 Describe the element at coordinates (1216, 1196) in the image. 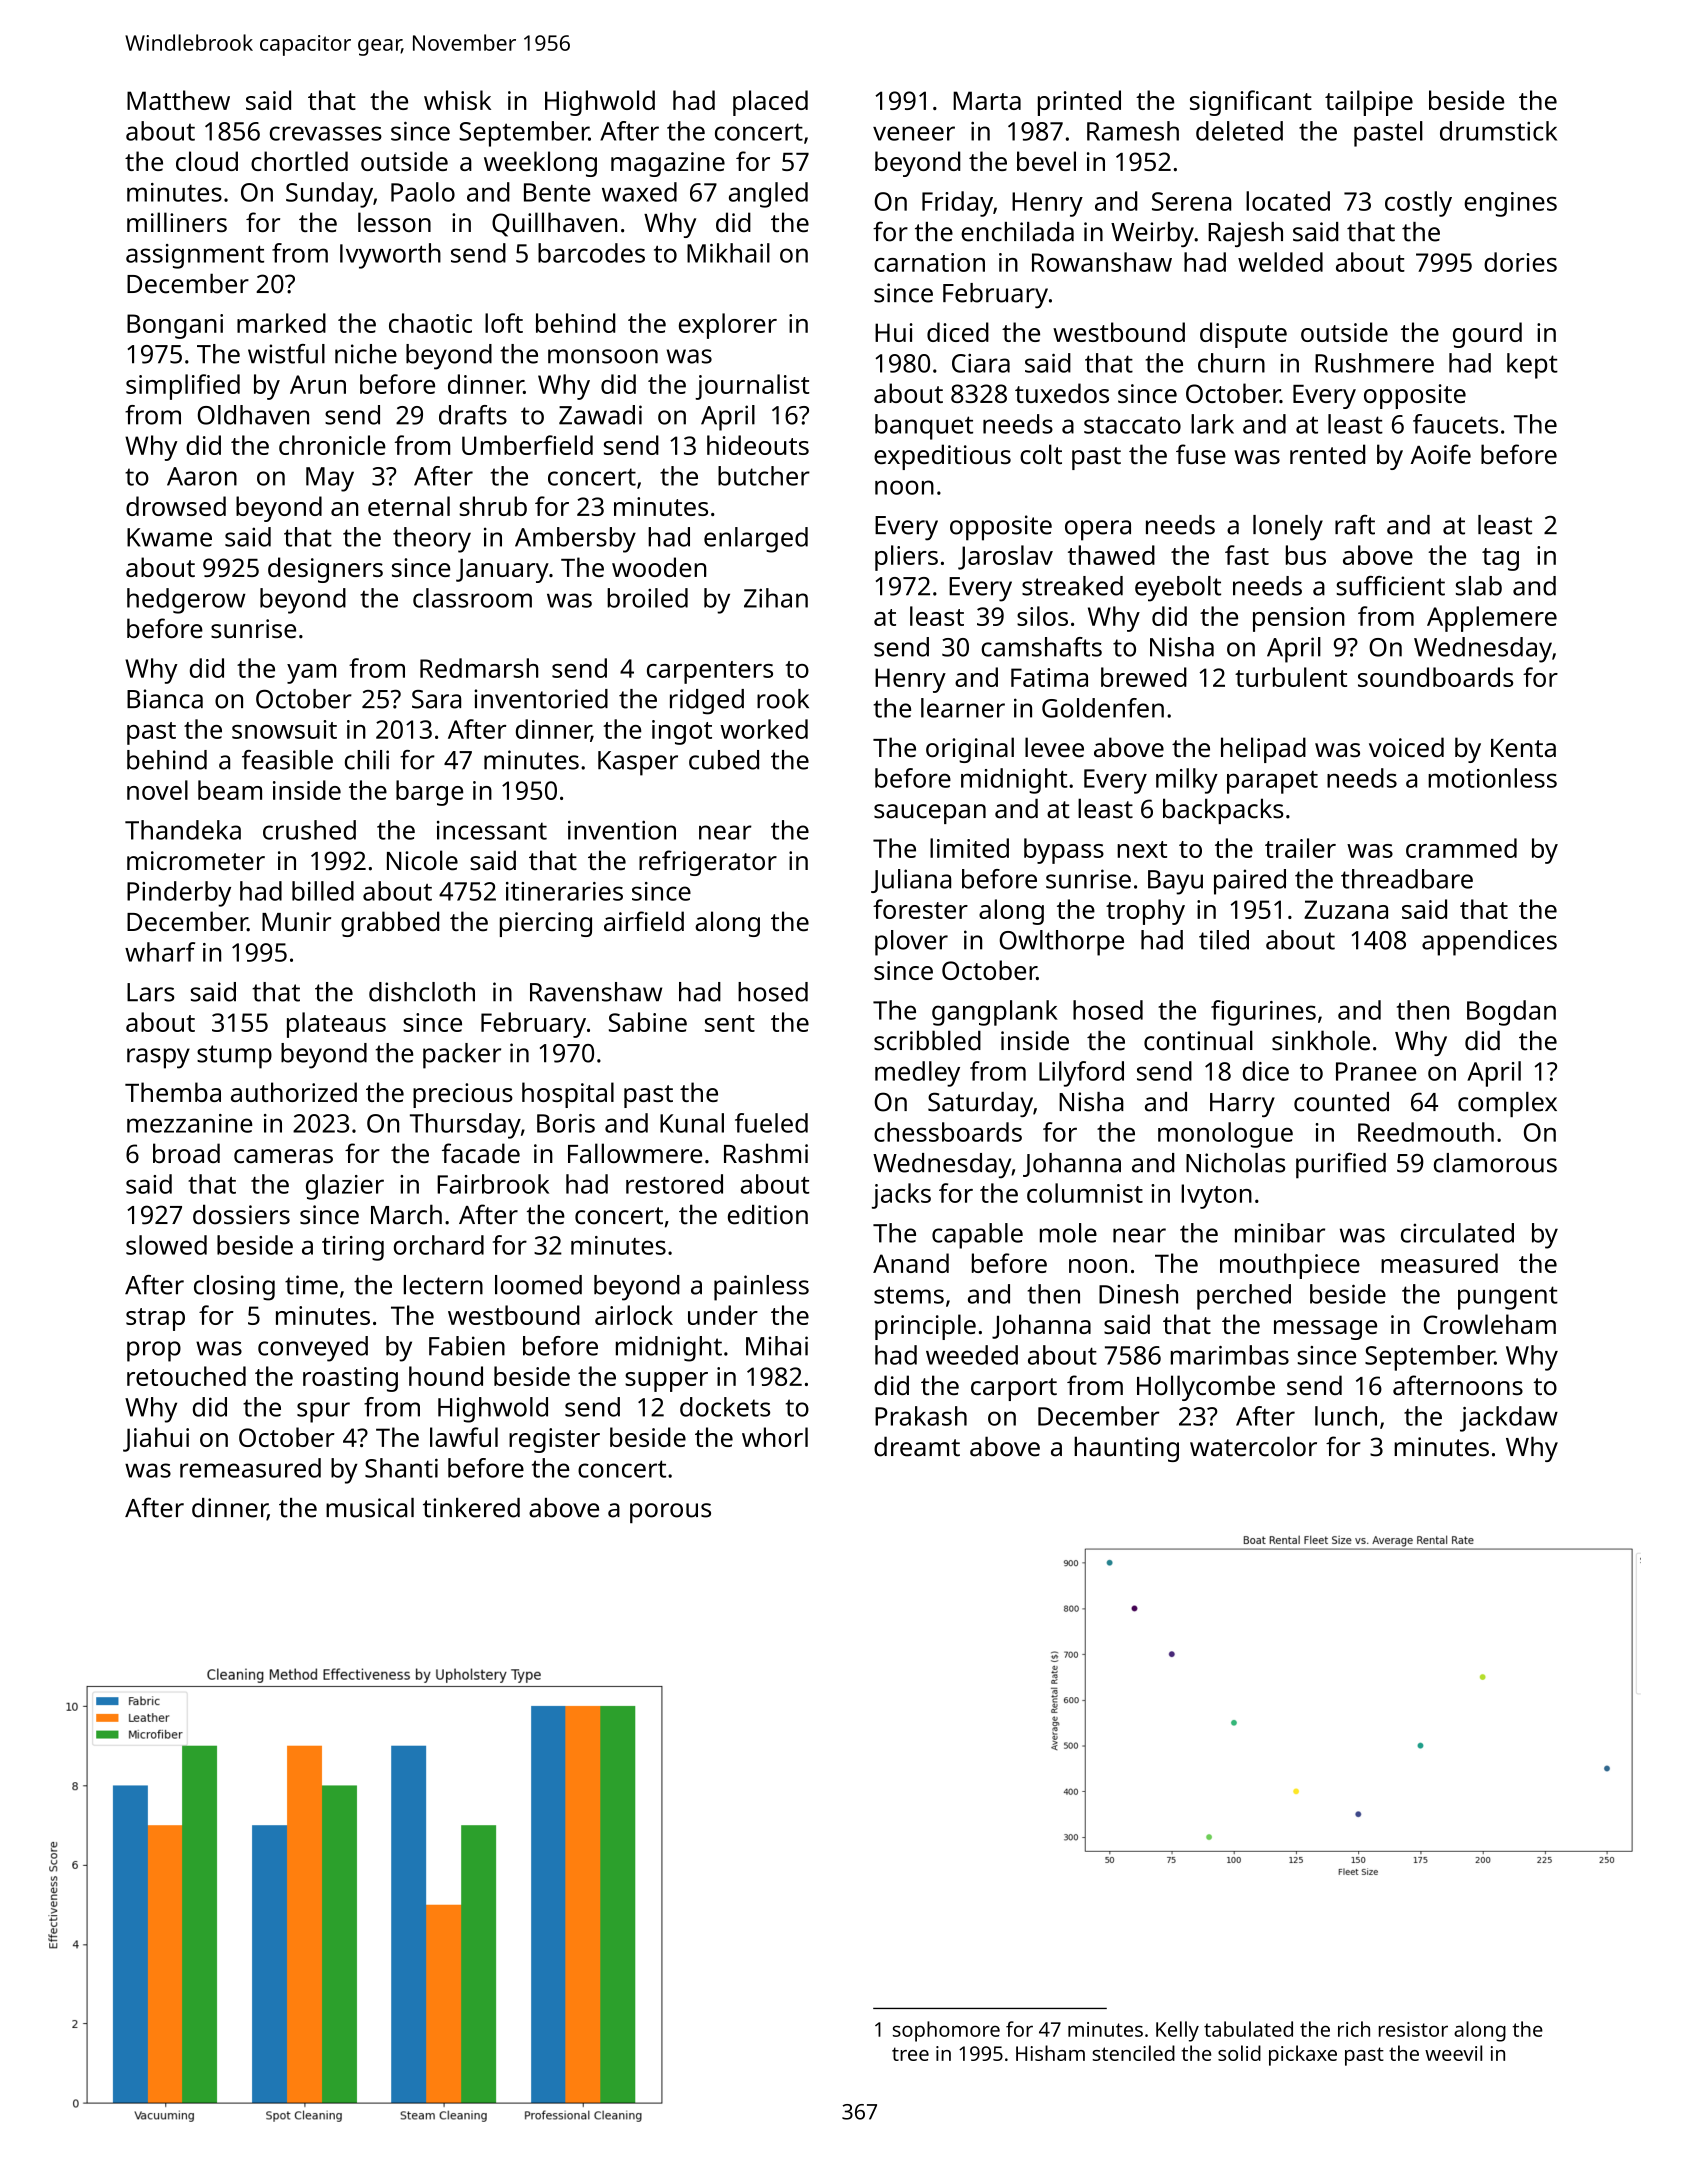

I see `Ivyton` at that location.
